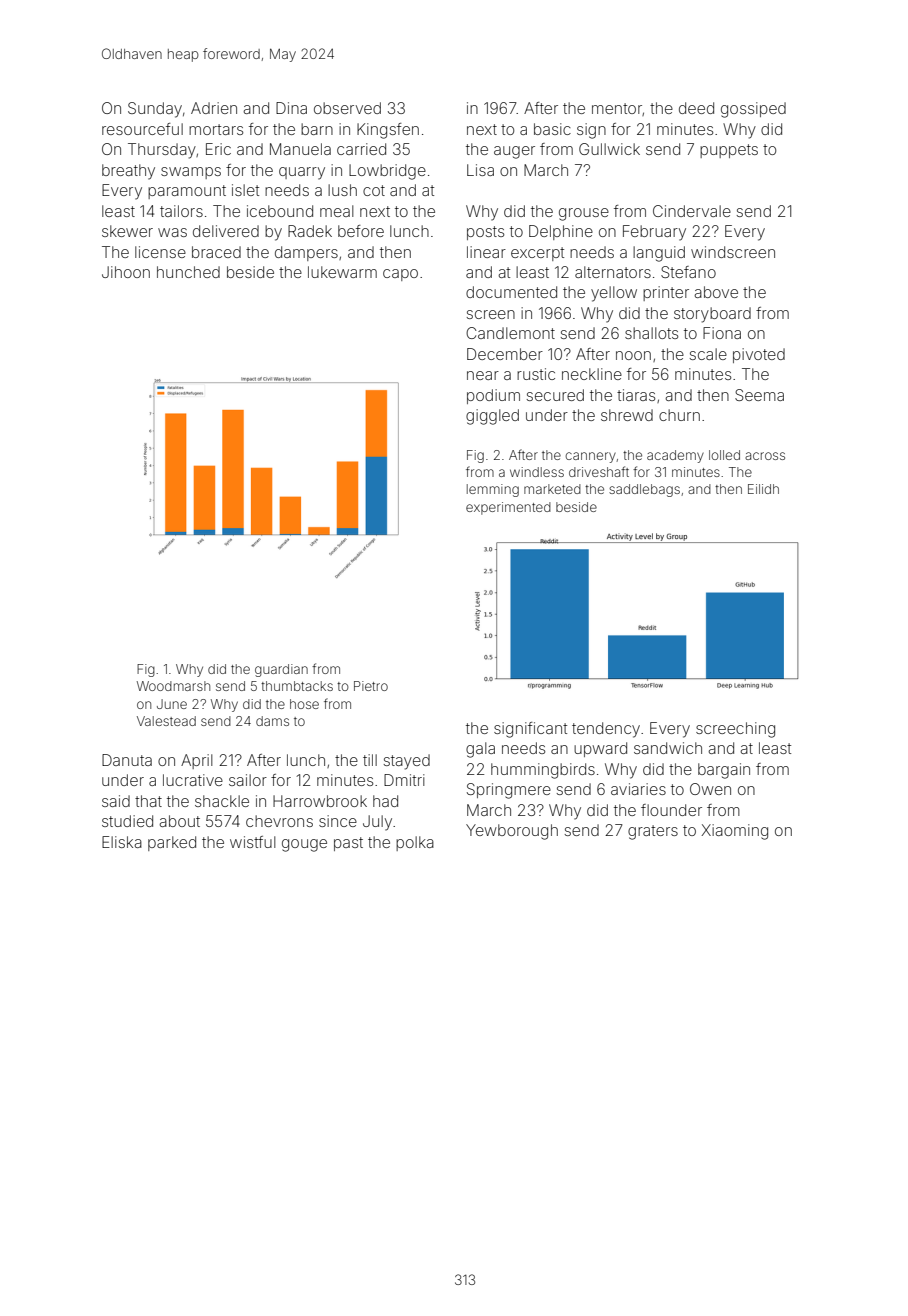 The width and height of the screenshot is (908, 1316). Describe the element at coordinates (172, 843) in the screenshot. I see `parked` at that location.
